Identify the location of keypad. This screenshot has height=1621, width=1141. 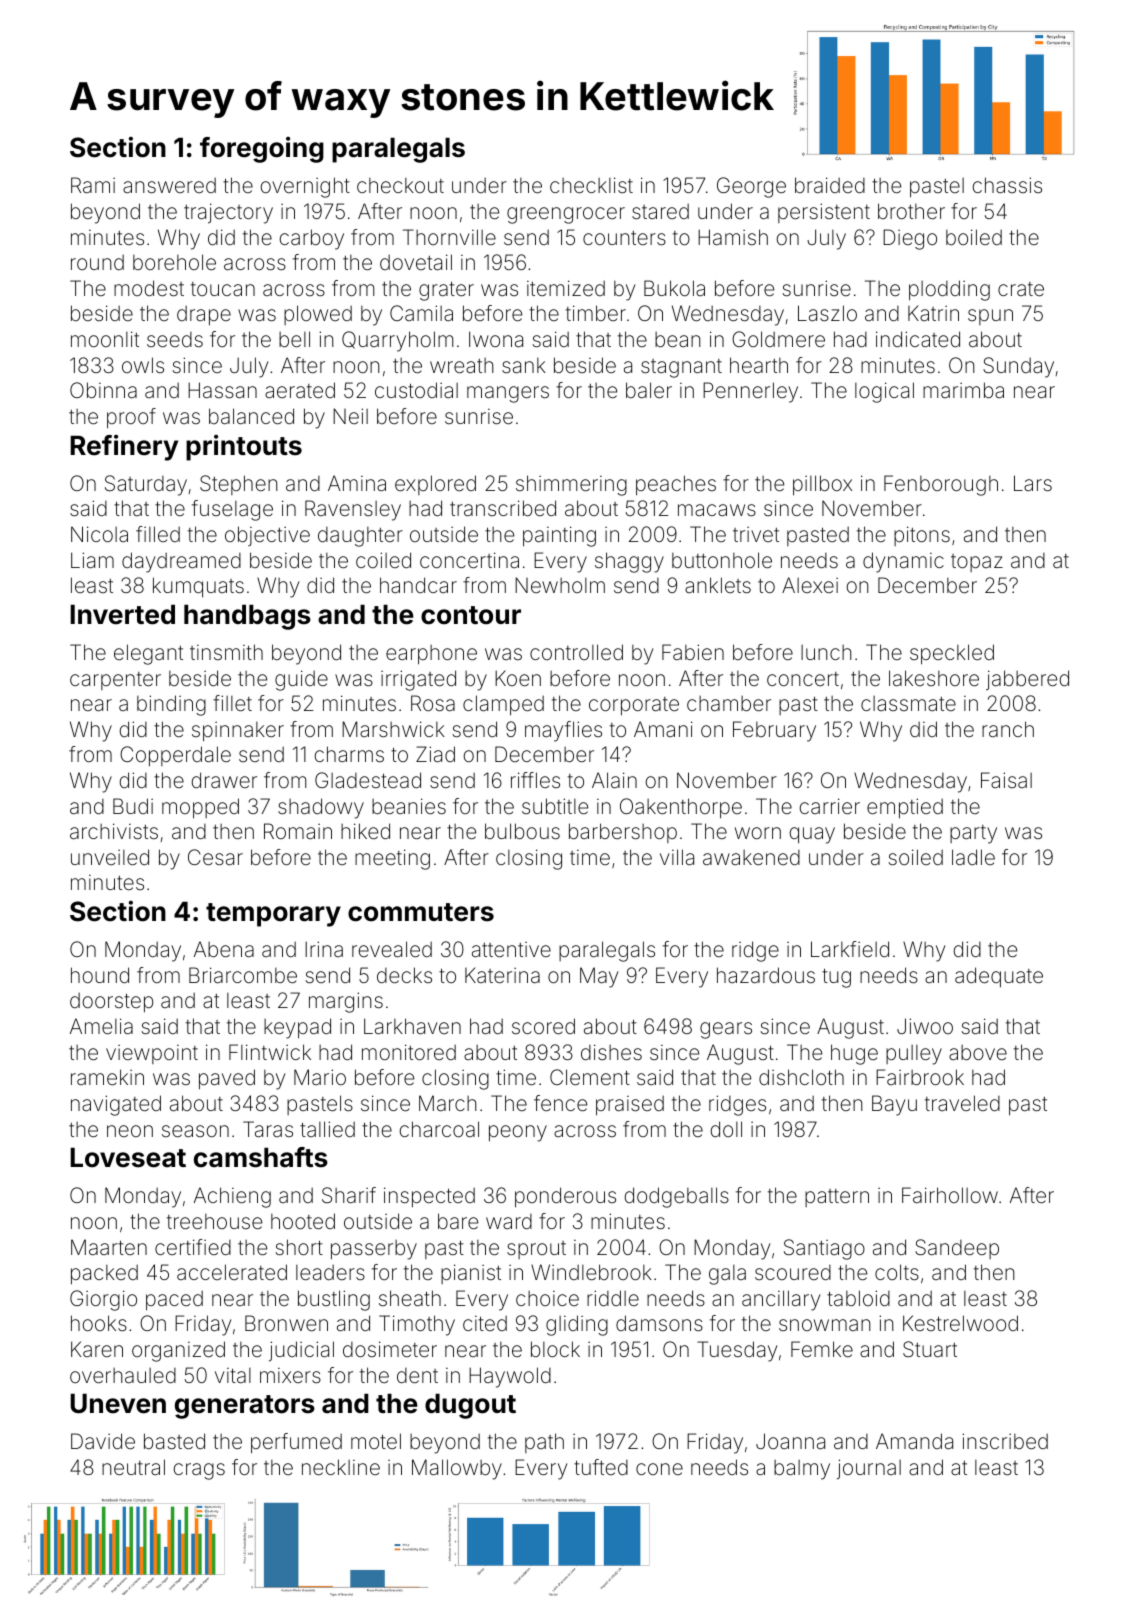
(297, 1028).
